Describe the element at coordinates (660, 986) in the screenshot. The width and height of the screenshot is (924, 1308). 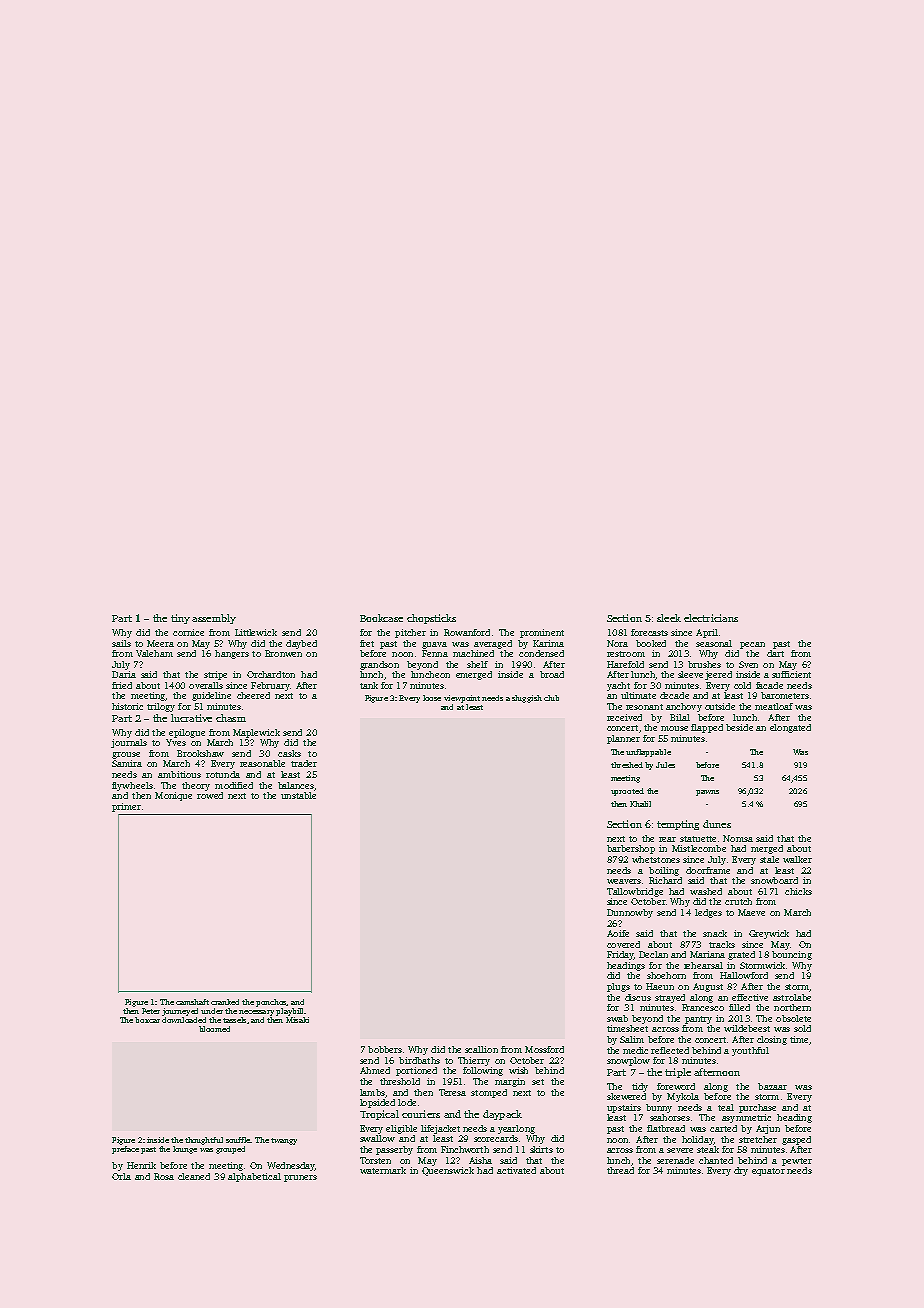
I see `Haeun` at that location.
